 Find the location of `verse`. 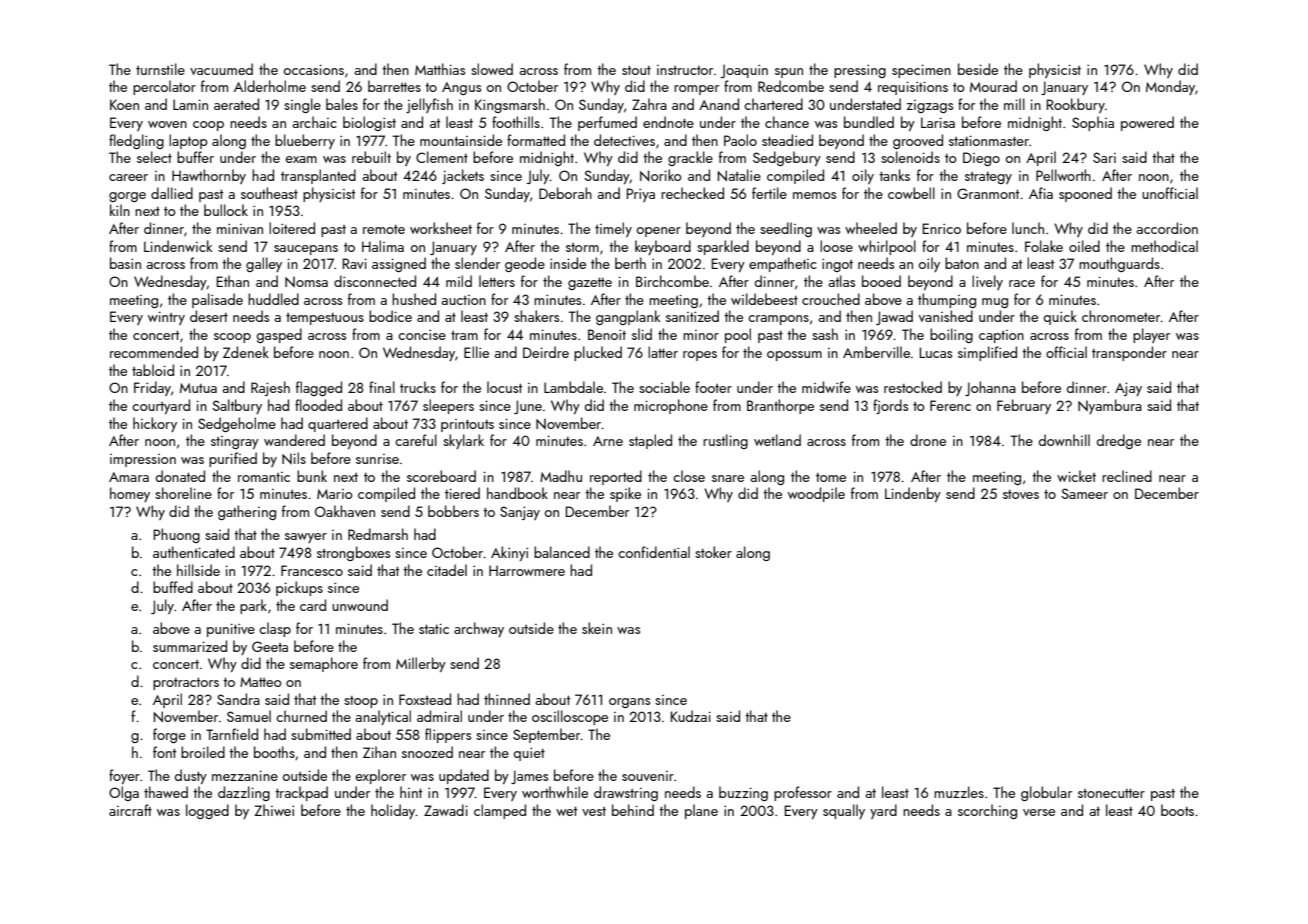

verse is located at coordinates (1039, 812).
